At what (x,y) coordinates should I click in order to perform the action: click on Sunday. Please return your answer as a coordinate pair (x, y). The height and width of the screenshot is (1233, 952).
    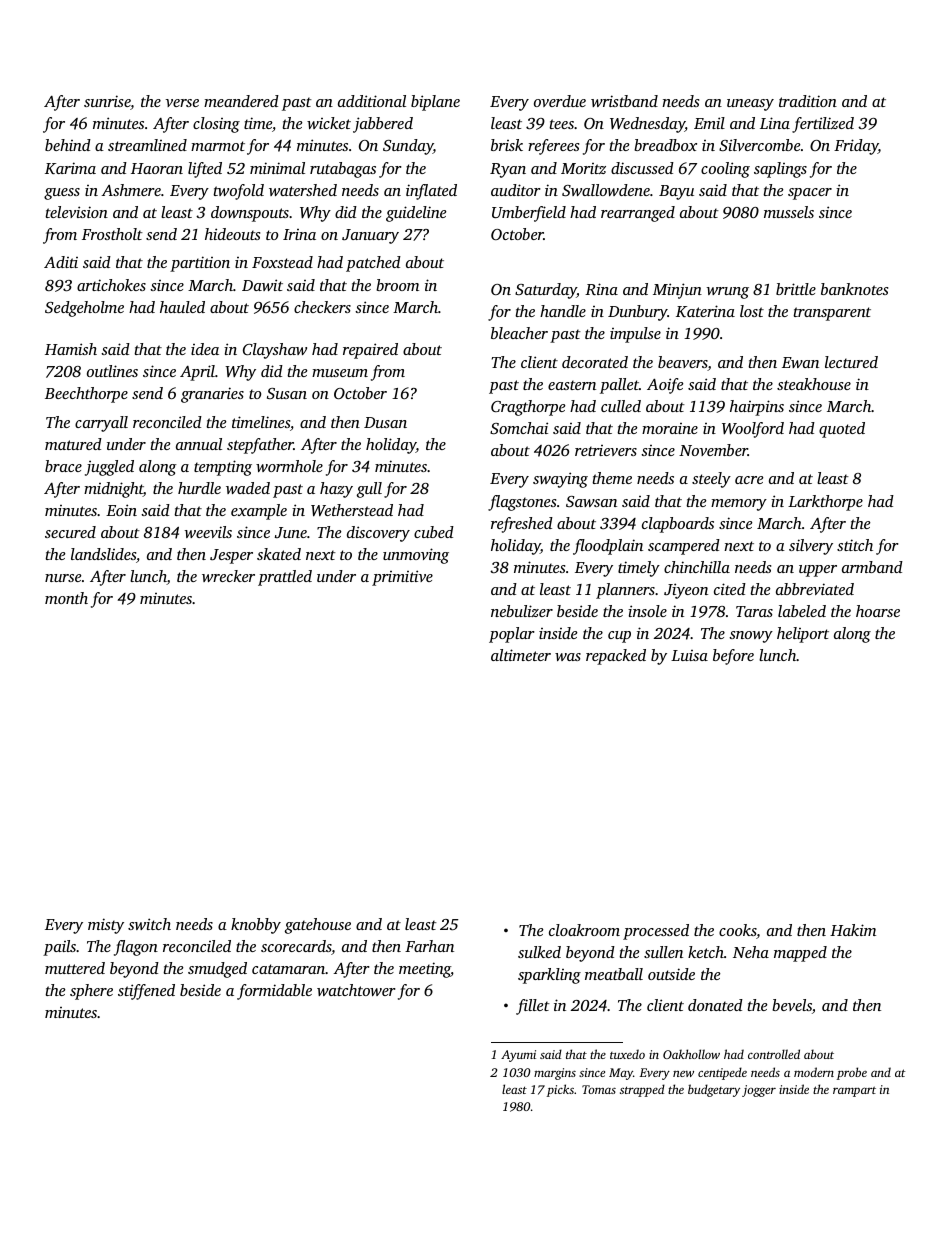
    Looking at the image, I should click on (408, 147).
